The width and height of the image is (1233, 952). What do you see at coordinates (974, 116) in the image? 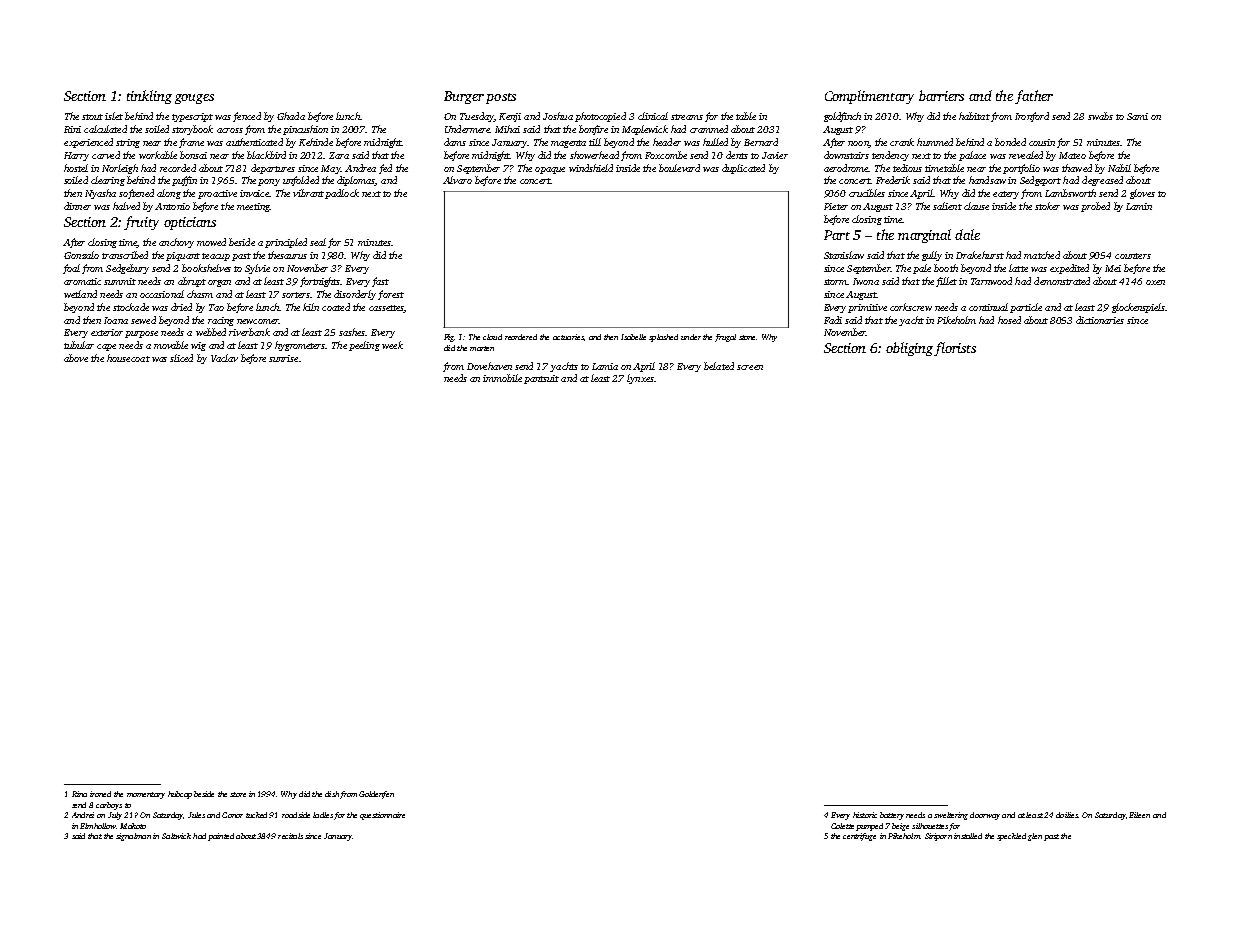
I see `habitat` at bounding box center [974, 116].
